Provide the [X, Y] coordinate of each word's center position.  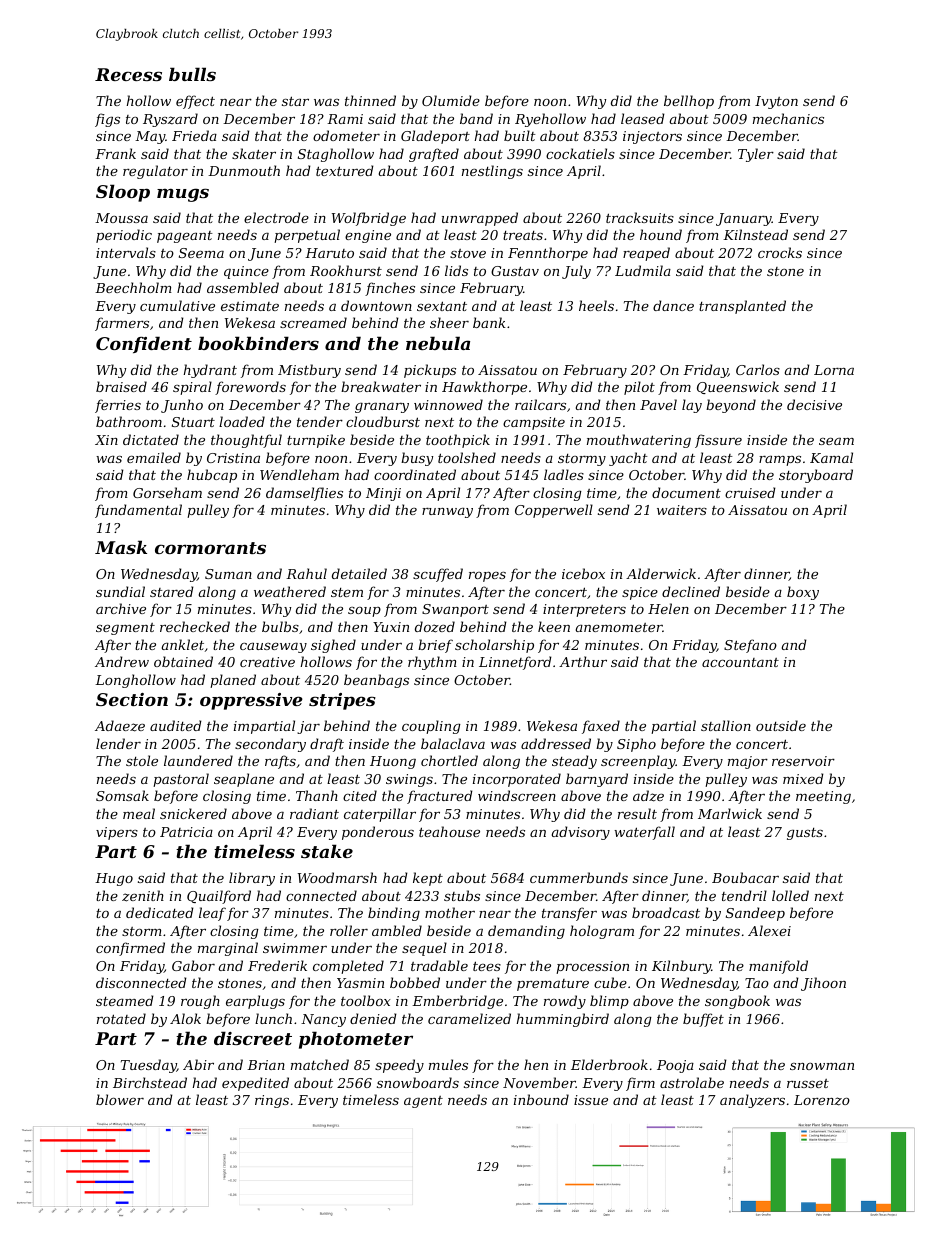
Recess [128, 74]
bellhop [689, 102]
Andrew [122, 661]
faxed [601, 727]
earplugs [255, 1002]
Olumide [451, 100]
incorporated [517, 780]
